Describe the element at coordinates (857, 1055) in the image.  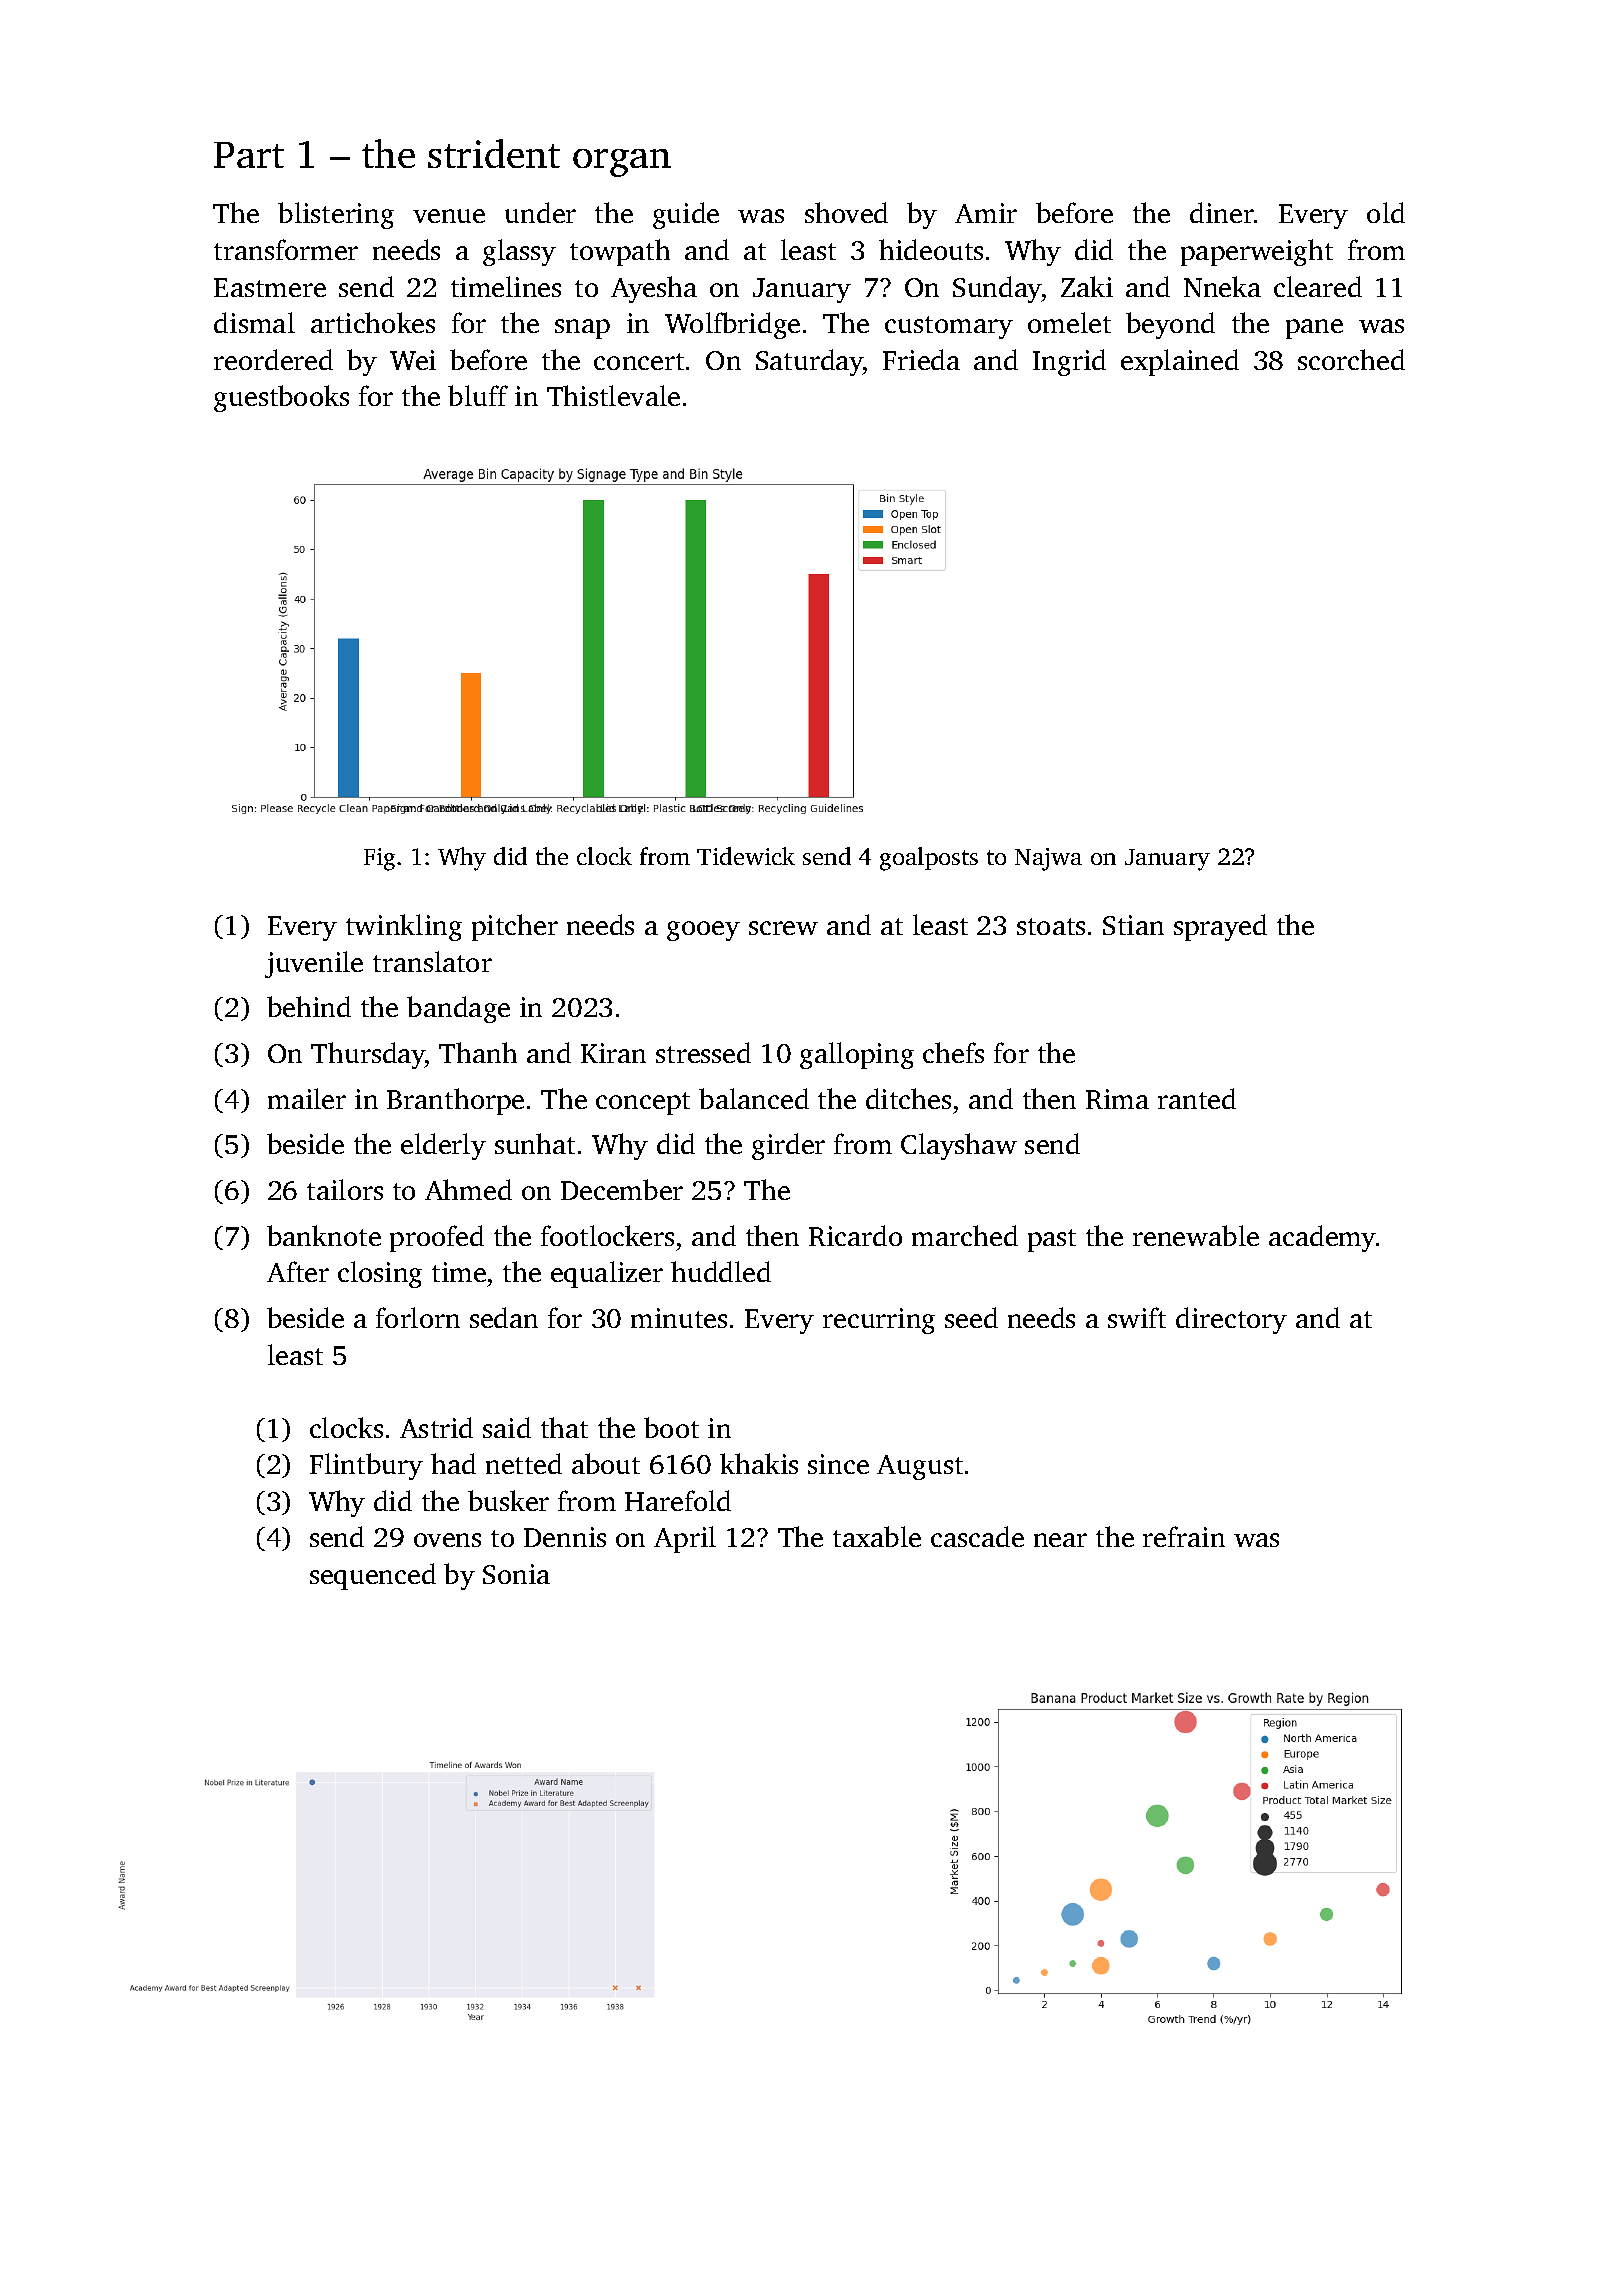
I see `galloping` at that location.
